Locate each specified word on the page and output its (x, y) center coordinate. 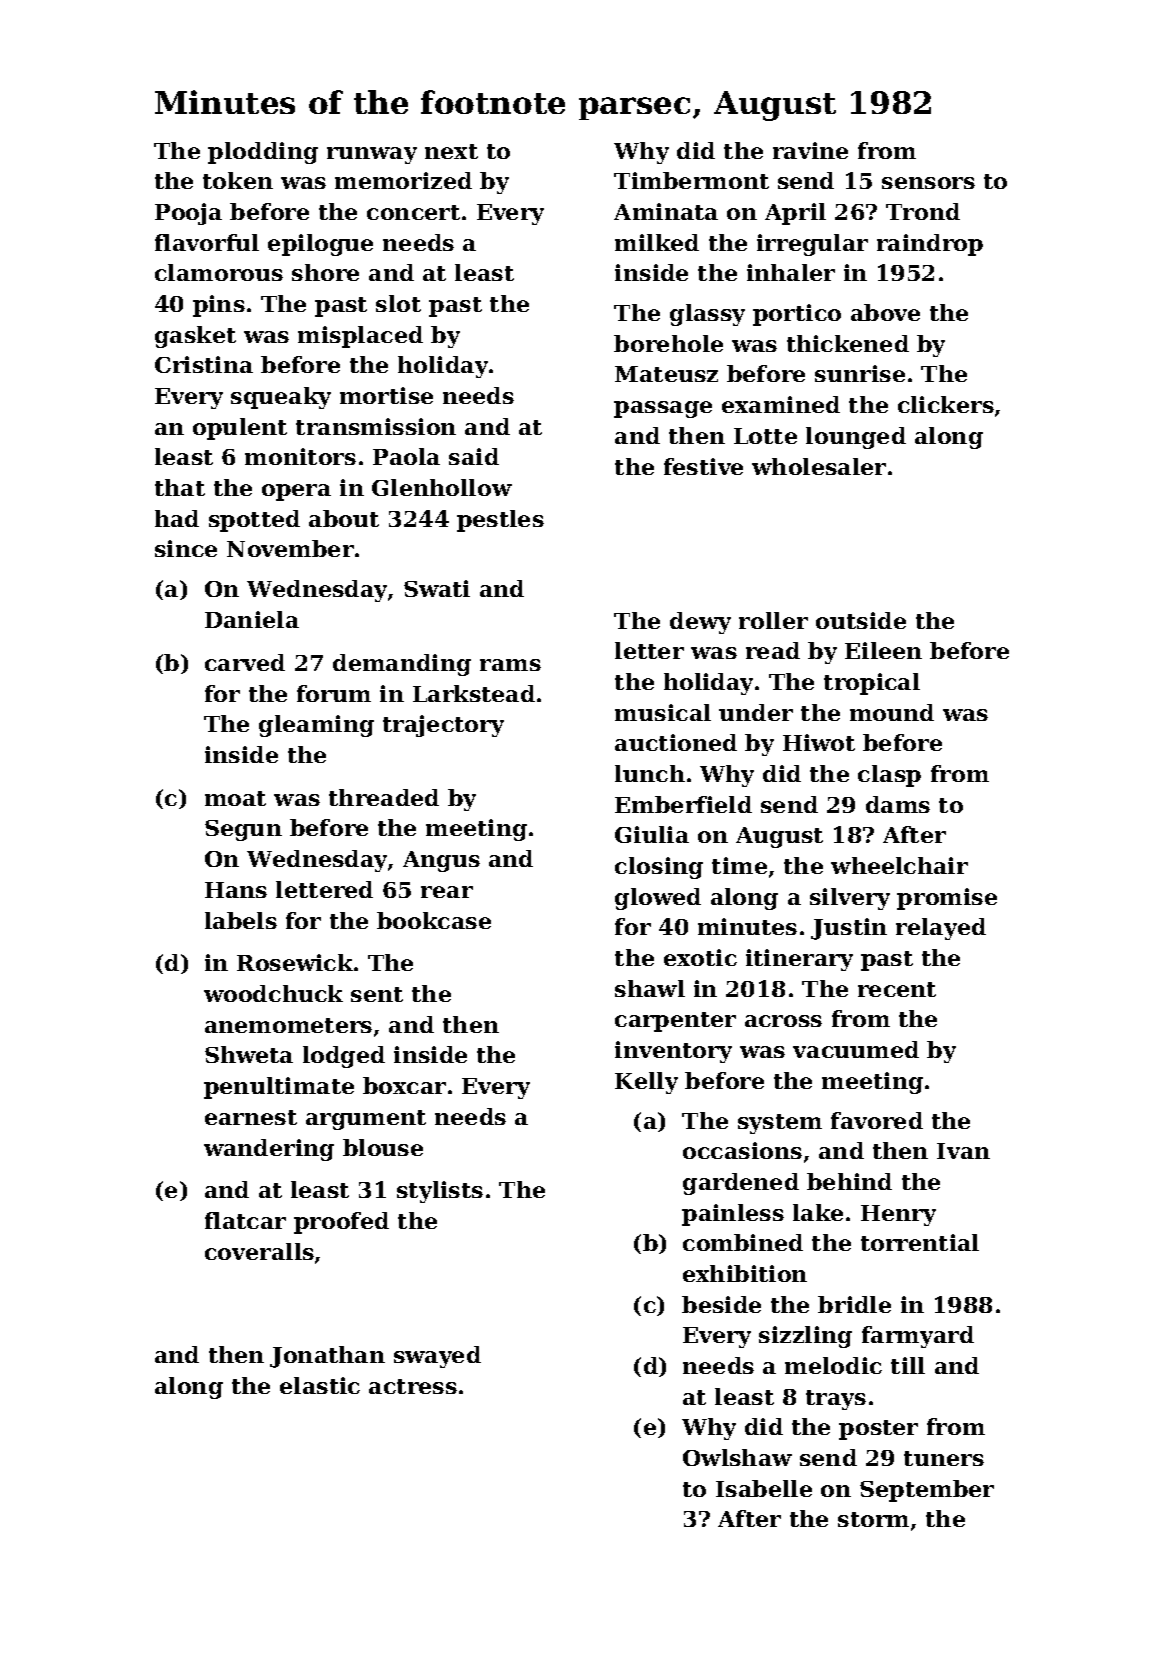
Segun (243, 830)
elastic (320, 1385)
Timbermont (691, 180)
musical (663, 712)
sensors (928, 183)
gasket (195, 337)
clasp (889, 776)
